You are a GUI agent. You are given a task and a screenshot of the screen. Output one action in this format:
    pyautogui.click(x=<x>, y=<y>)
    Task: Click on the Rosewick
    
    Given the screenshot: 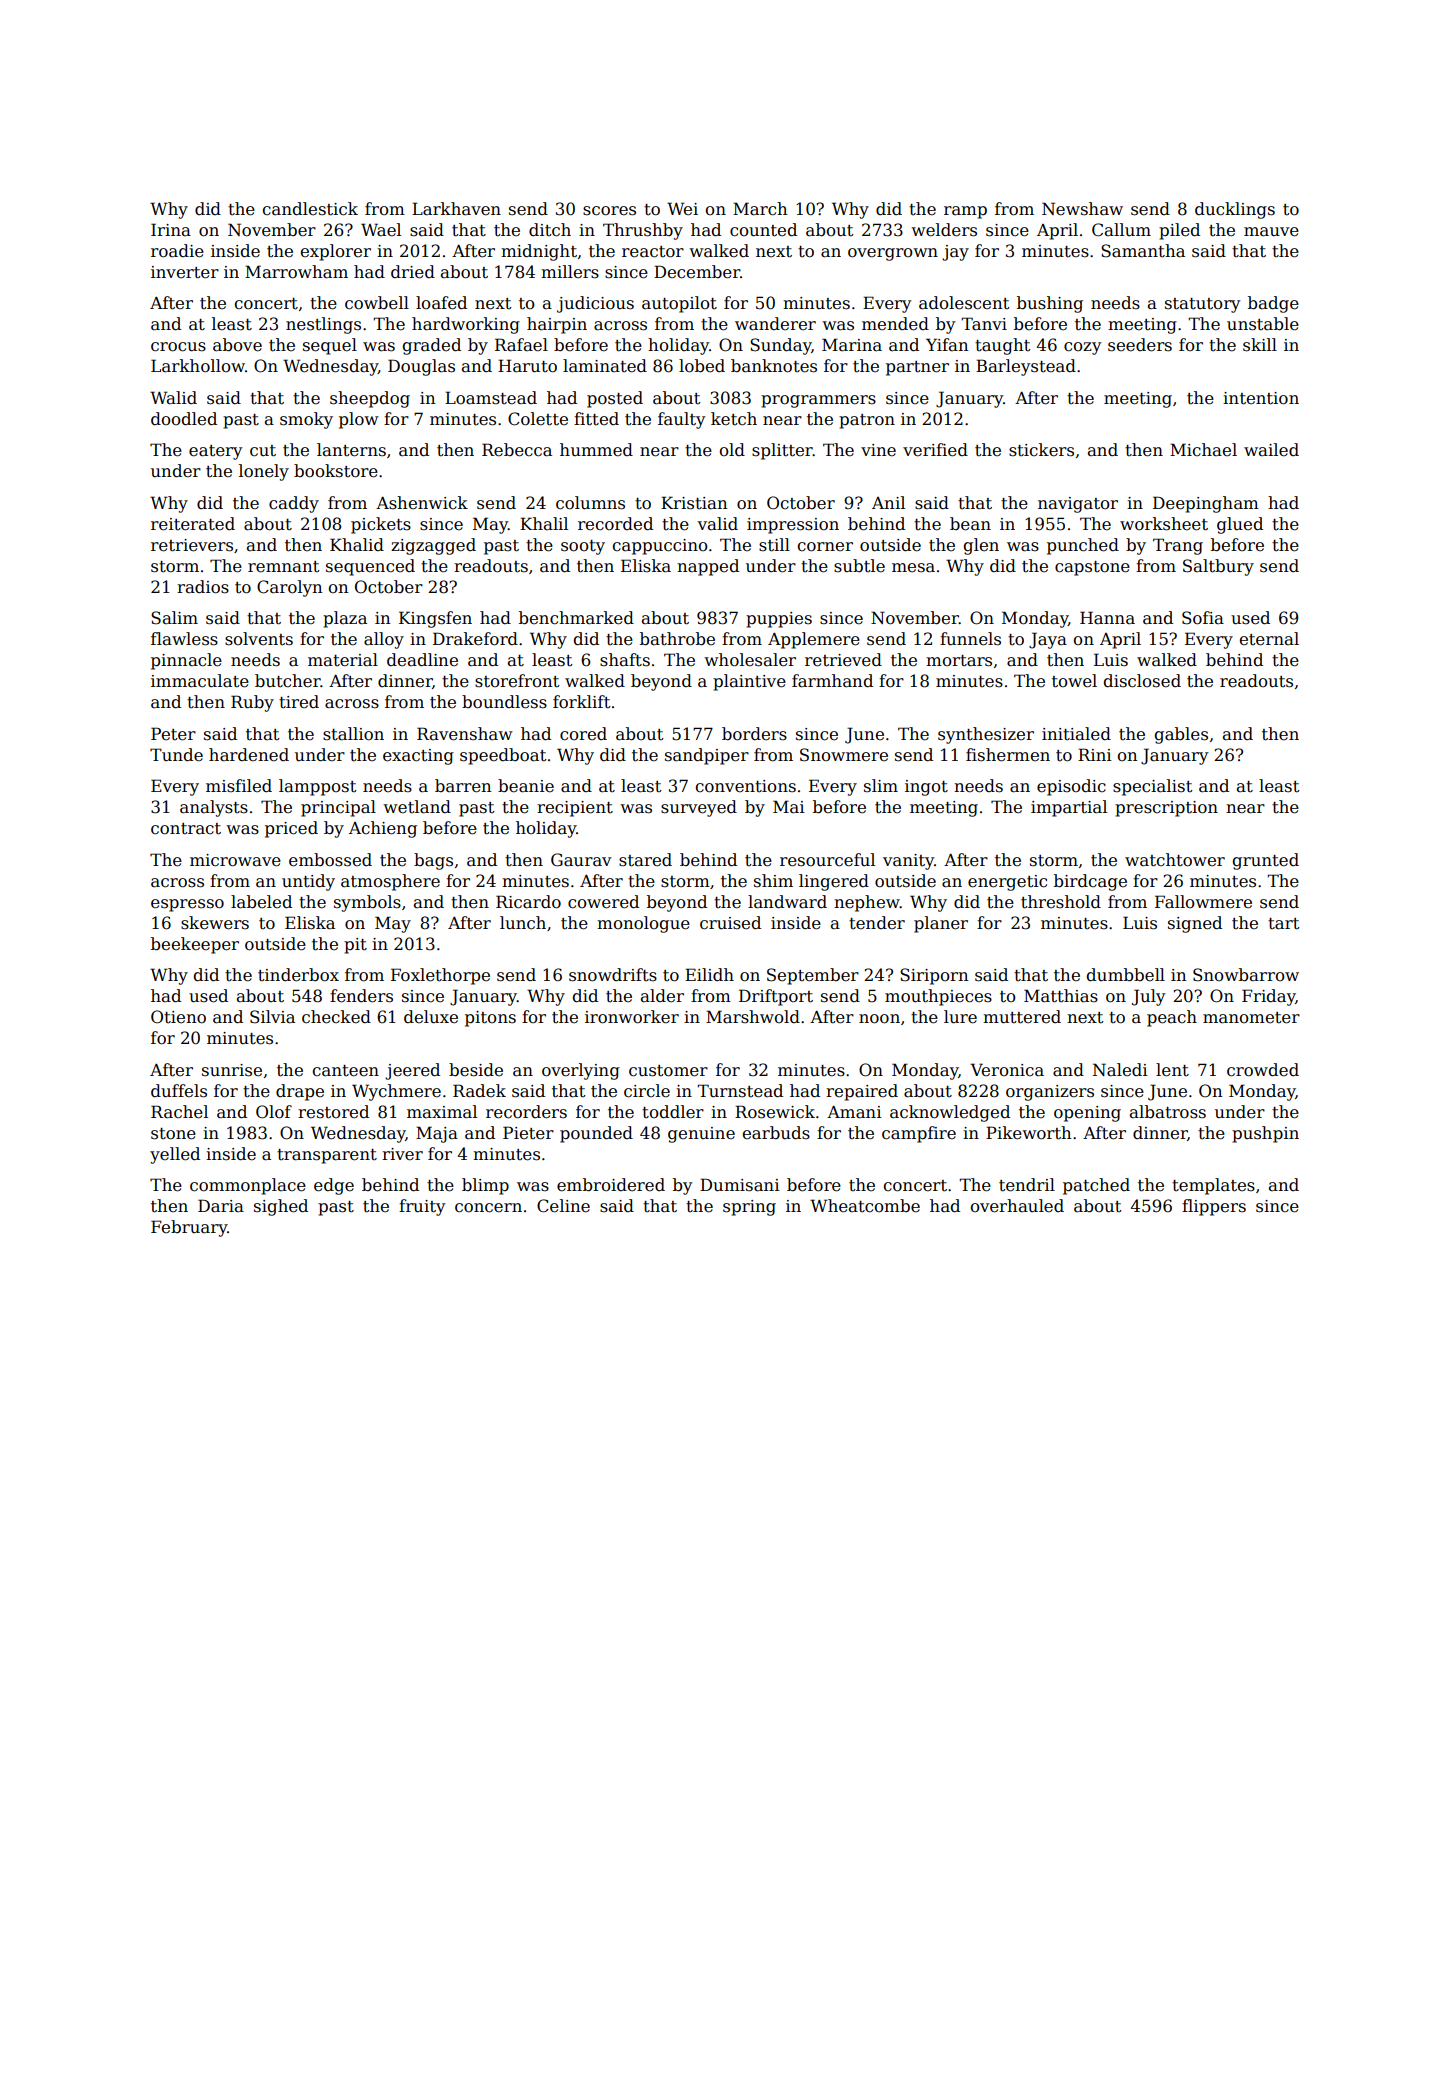 What is the action you would take?
    pyautogui.click(x=775, y=1112)
